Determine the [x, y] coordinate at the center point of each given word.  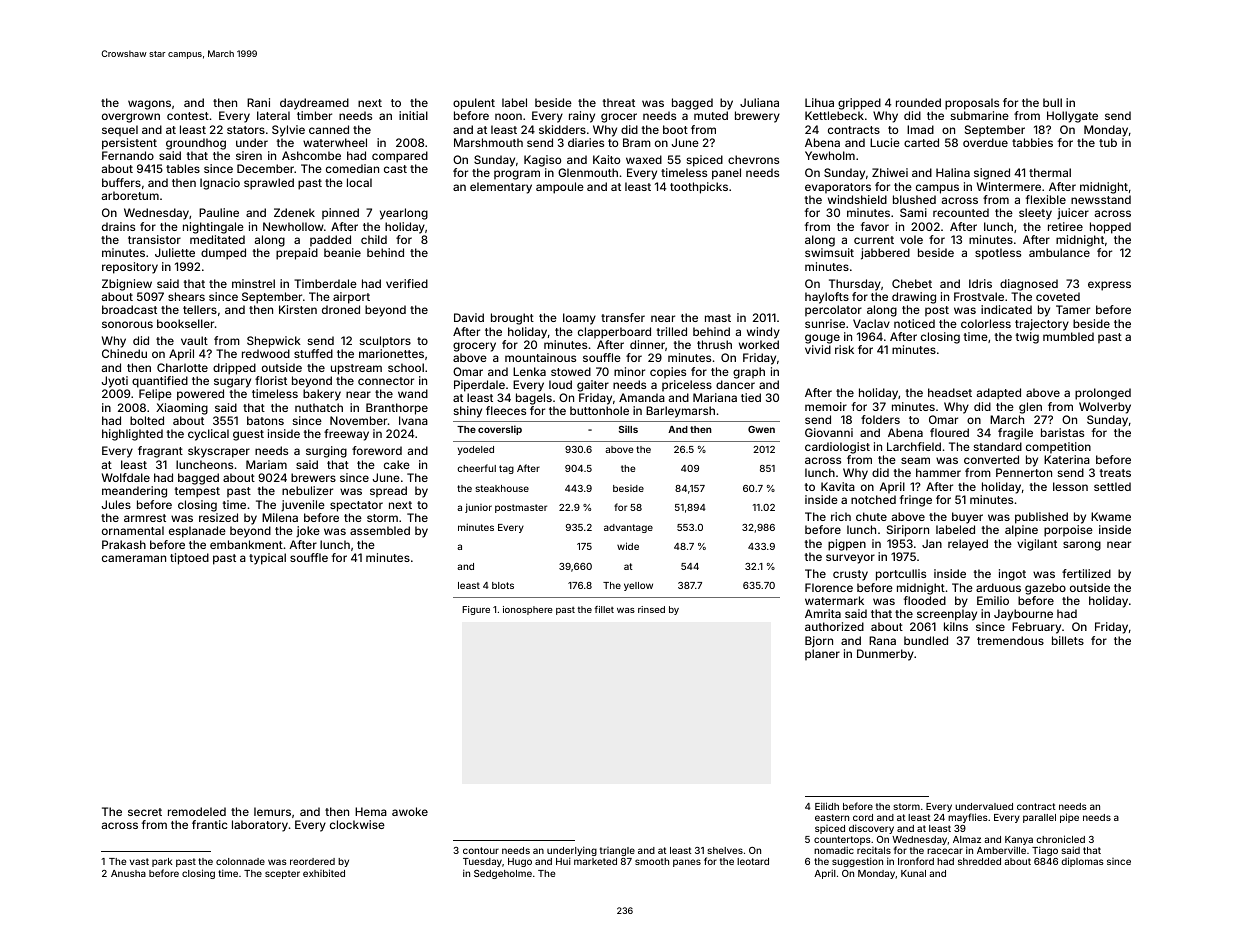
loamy [579, 319]
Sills [628, 429]
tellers [200, 309]
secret [145, 812]
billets [1068, 640]
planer [822, 655]
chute [871, 516]
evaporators [838, 188]
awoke [410, 811]
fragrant [160, 452]
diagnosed [1029, 285]
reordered [312, 861]
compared [400, 157]
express [1109, 286]
